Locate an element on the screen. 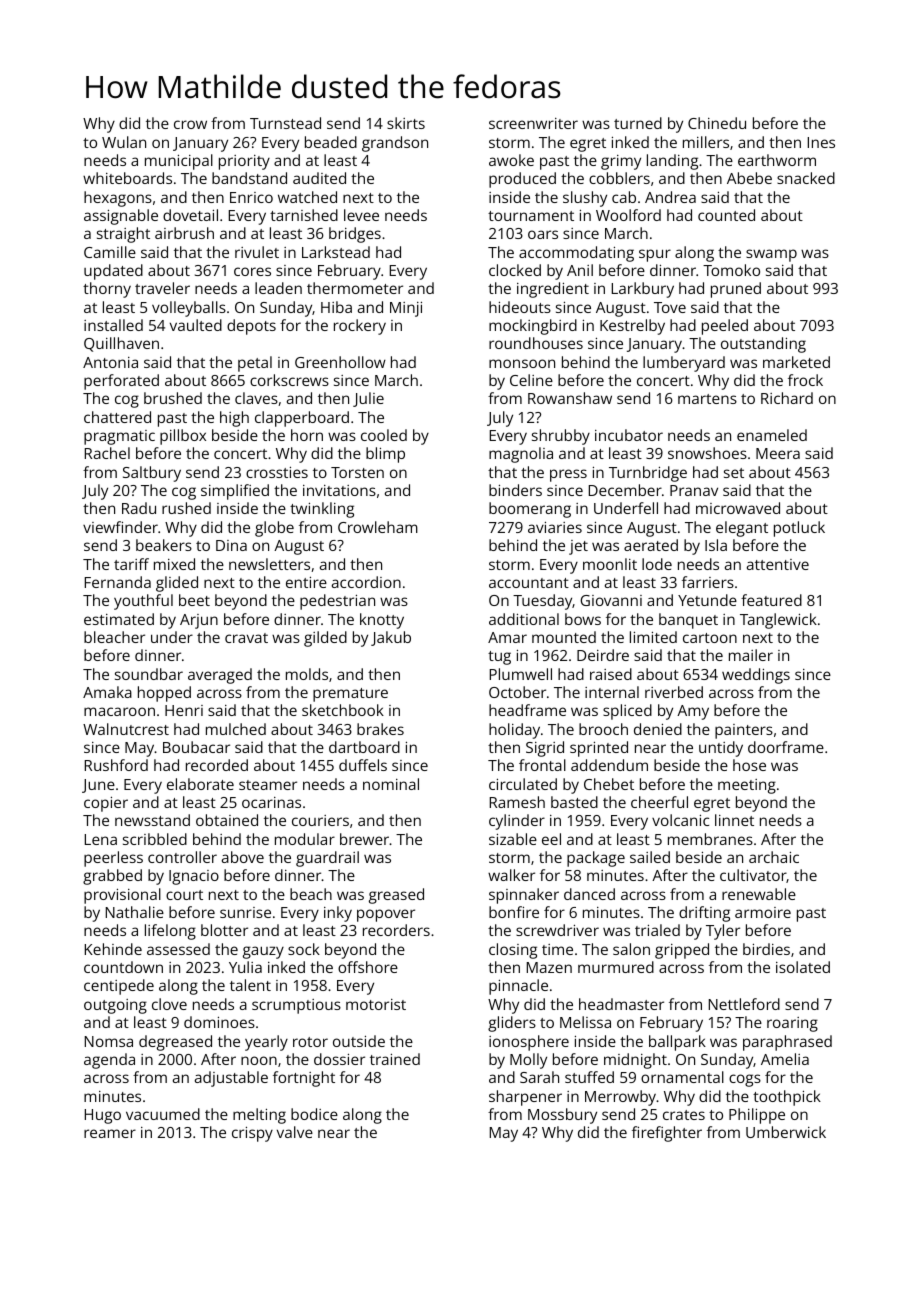  screenwriter is located at coordinates (533, 123).
